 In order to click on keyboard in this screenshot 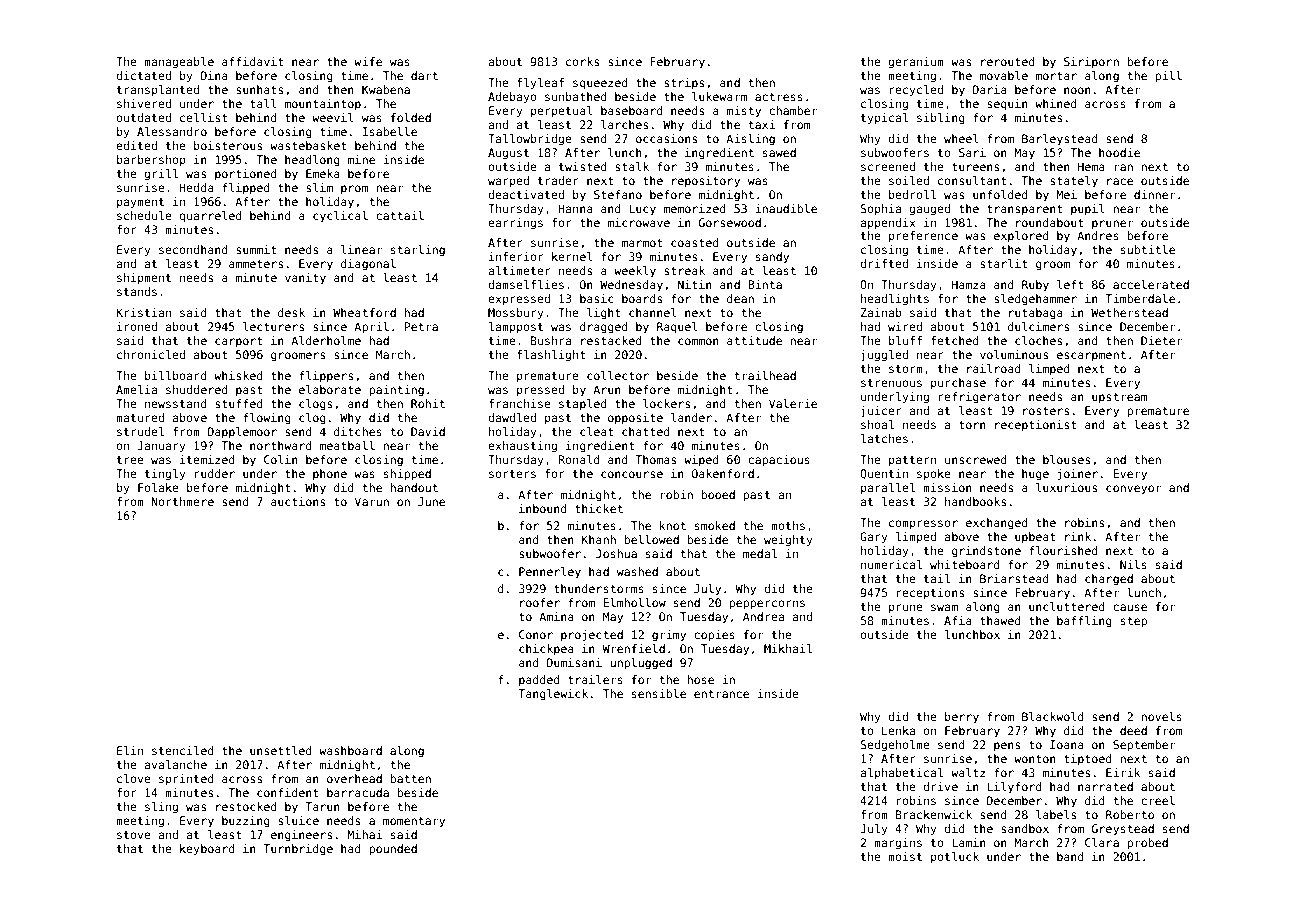, I will do `click(207, 850)`.
